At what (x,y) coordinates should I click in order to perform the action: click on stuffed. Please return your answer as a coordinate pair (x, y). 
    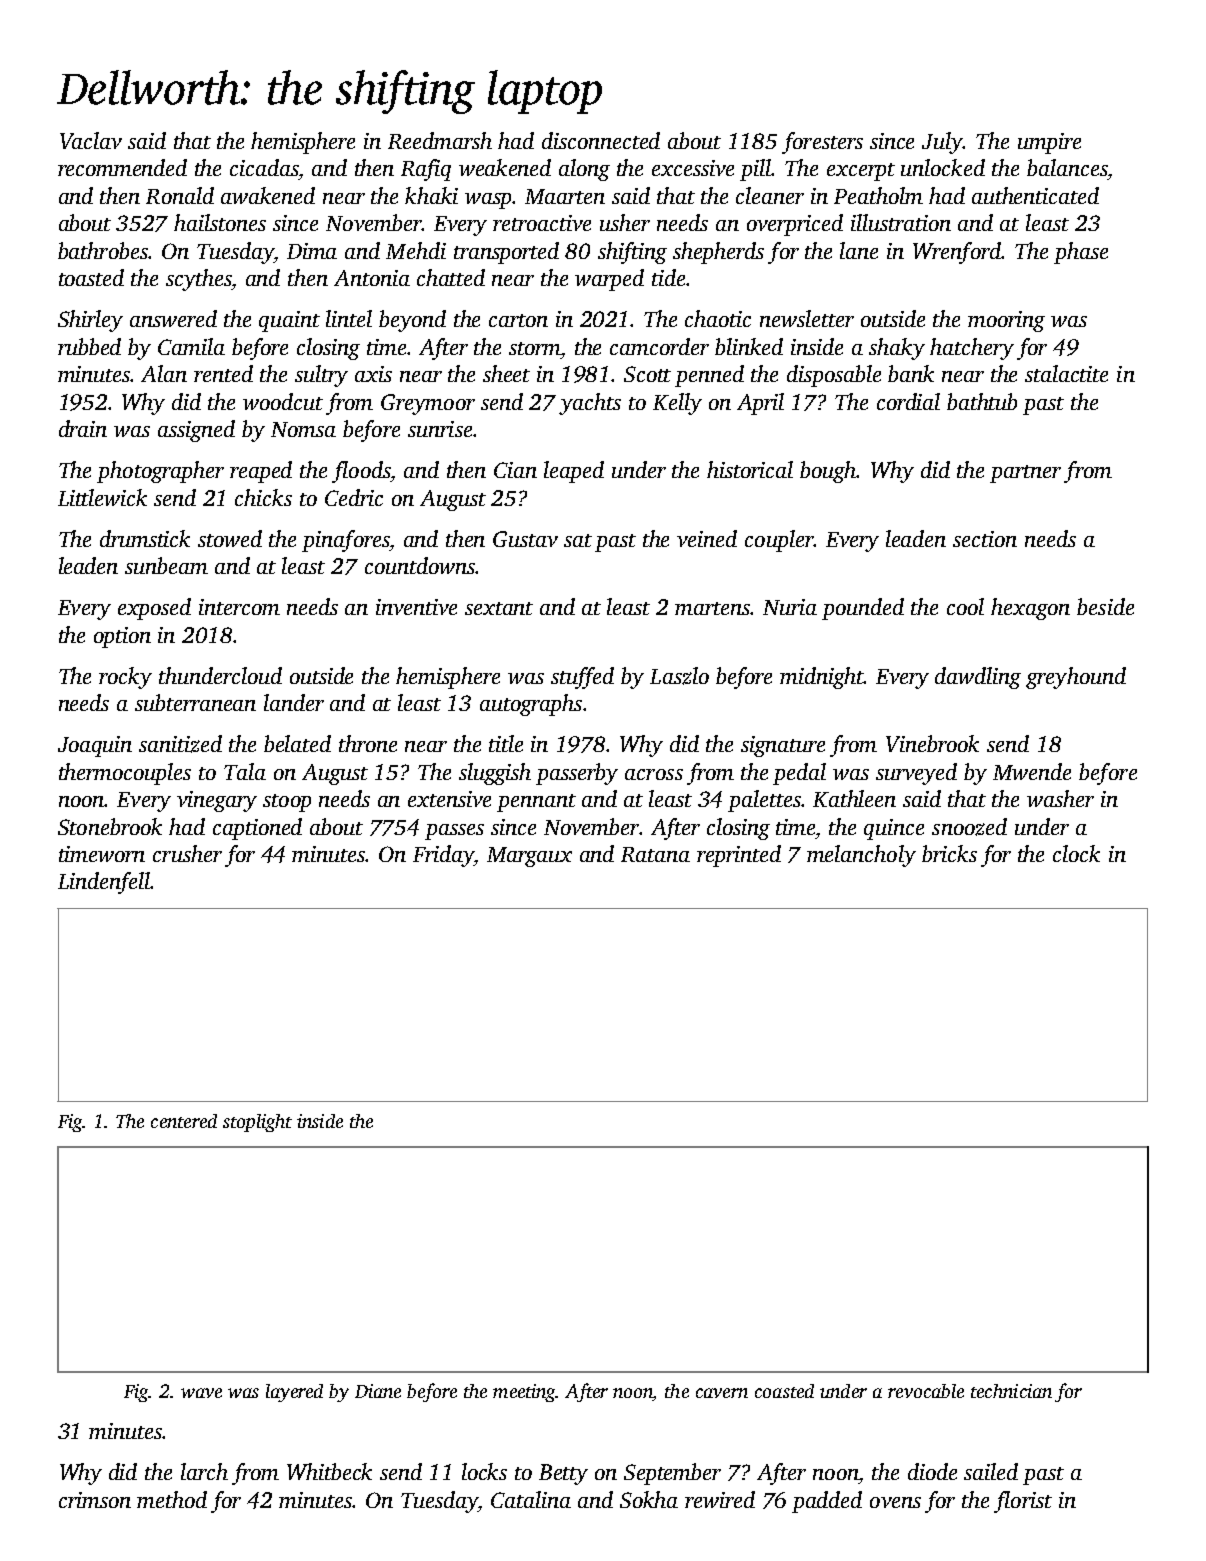
    Looking at the image, I should click on (582, 678).
